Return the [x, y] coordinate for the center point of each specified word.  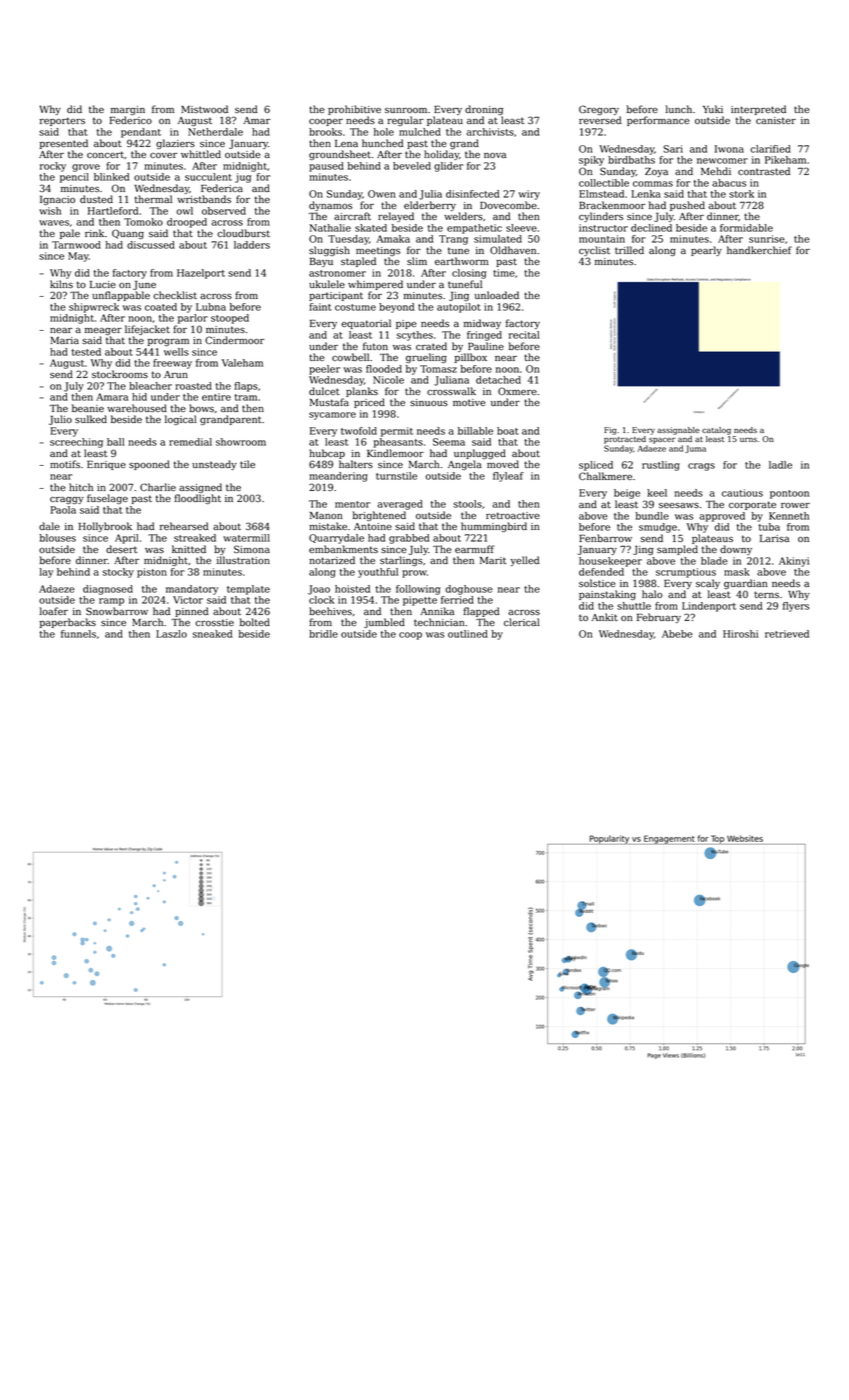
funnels [78, 634]
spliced [596, 466]
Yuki [713, 109]
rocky [53, 167]
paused [326, 167]
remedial [190, 442]
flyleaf [508, 477]
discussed [151, 245]
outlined [468, 634]
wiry [529, 195]
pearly [706, 251]
